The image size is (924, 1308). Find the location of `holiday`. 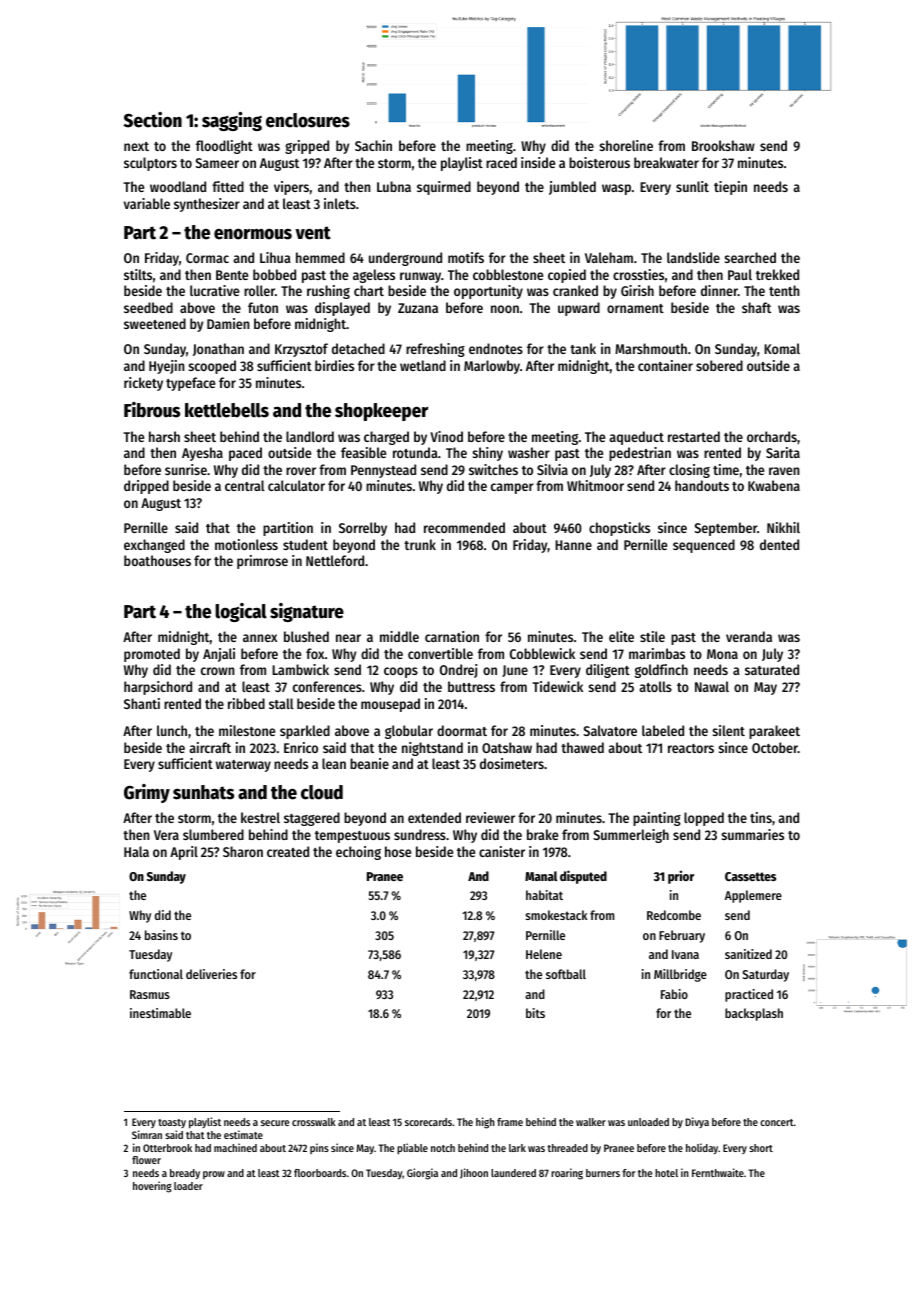

holiday is located at coordinates (702, 1148).
